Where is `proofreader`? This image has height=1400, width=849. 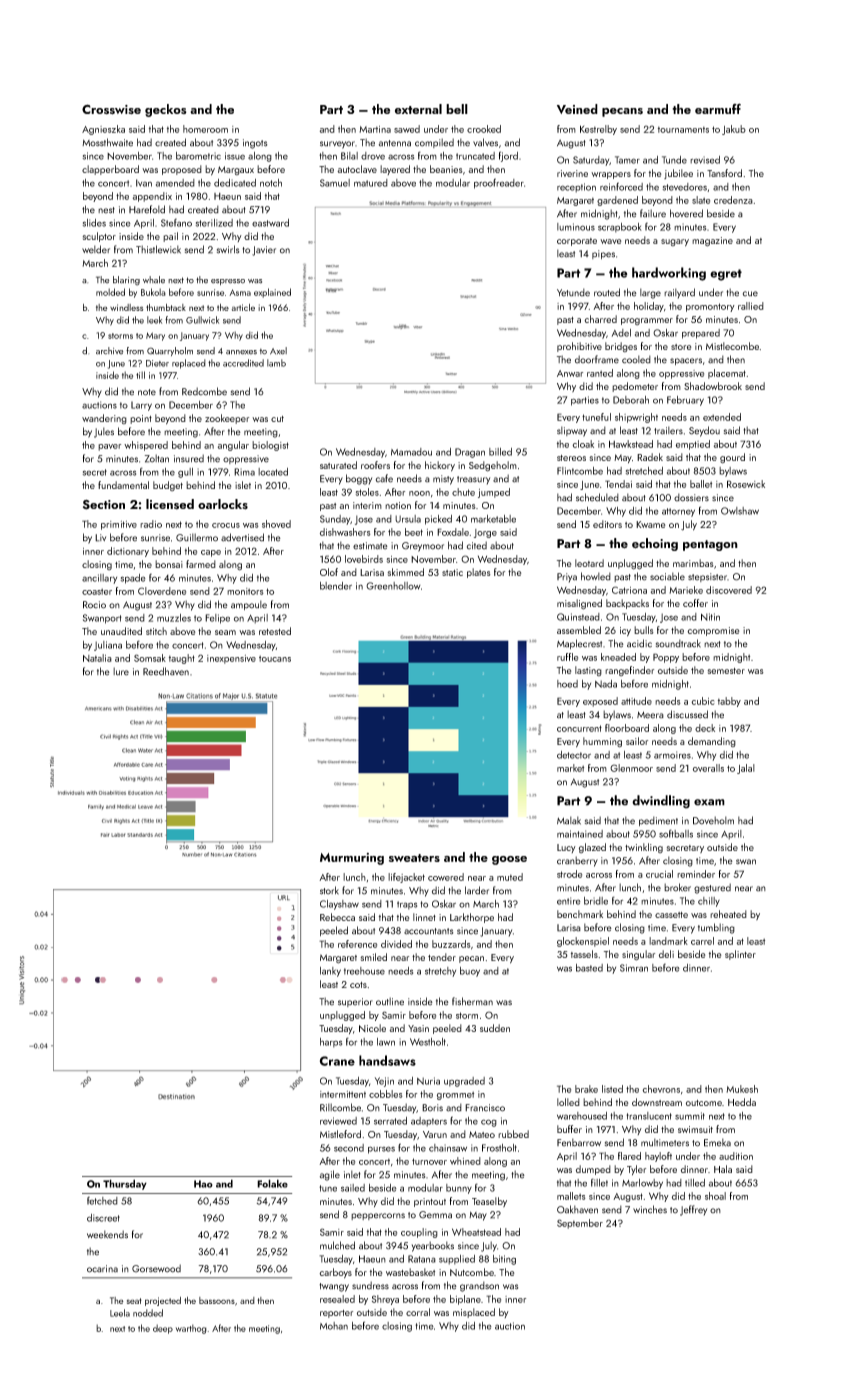
proofreader is located at coordinates (499, 183).
